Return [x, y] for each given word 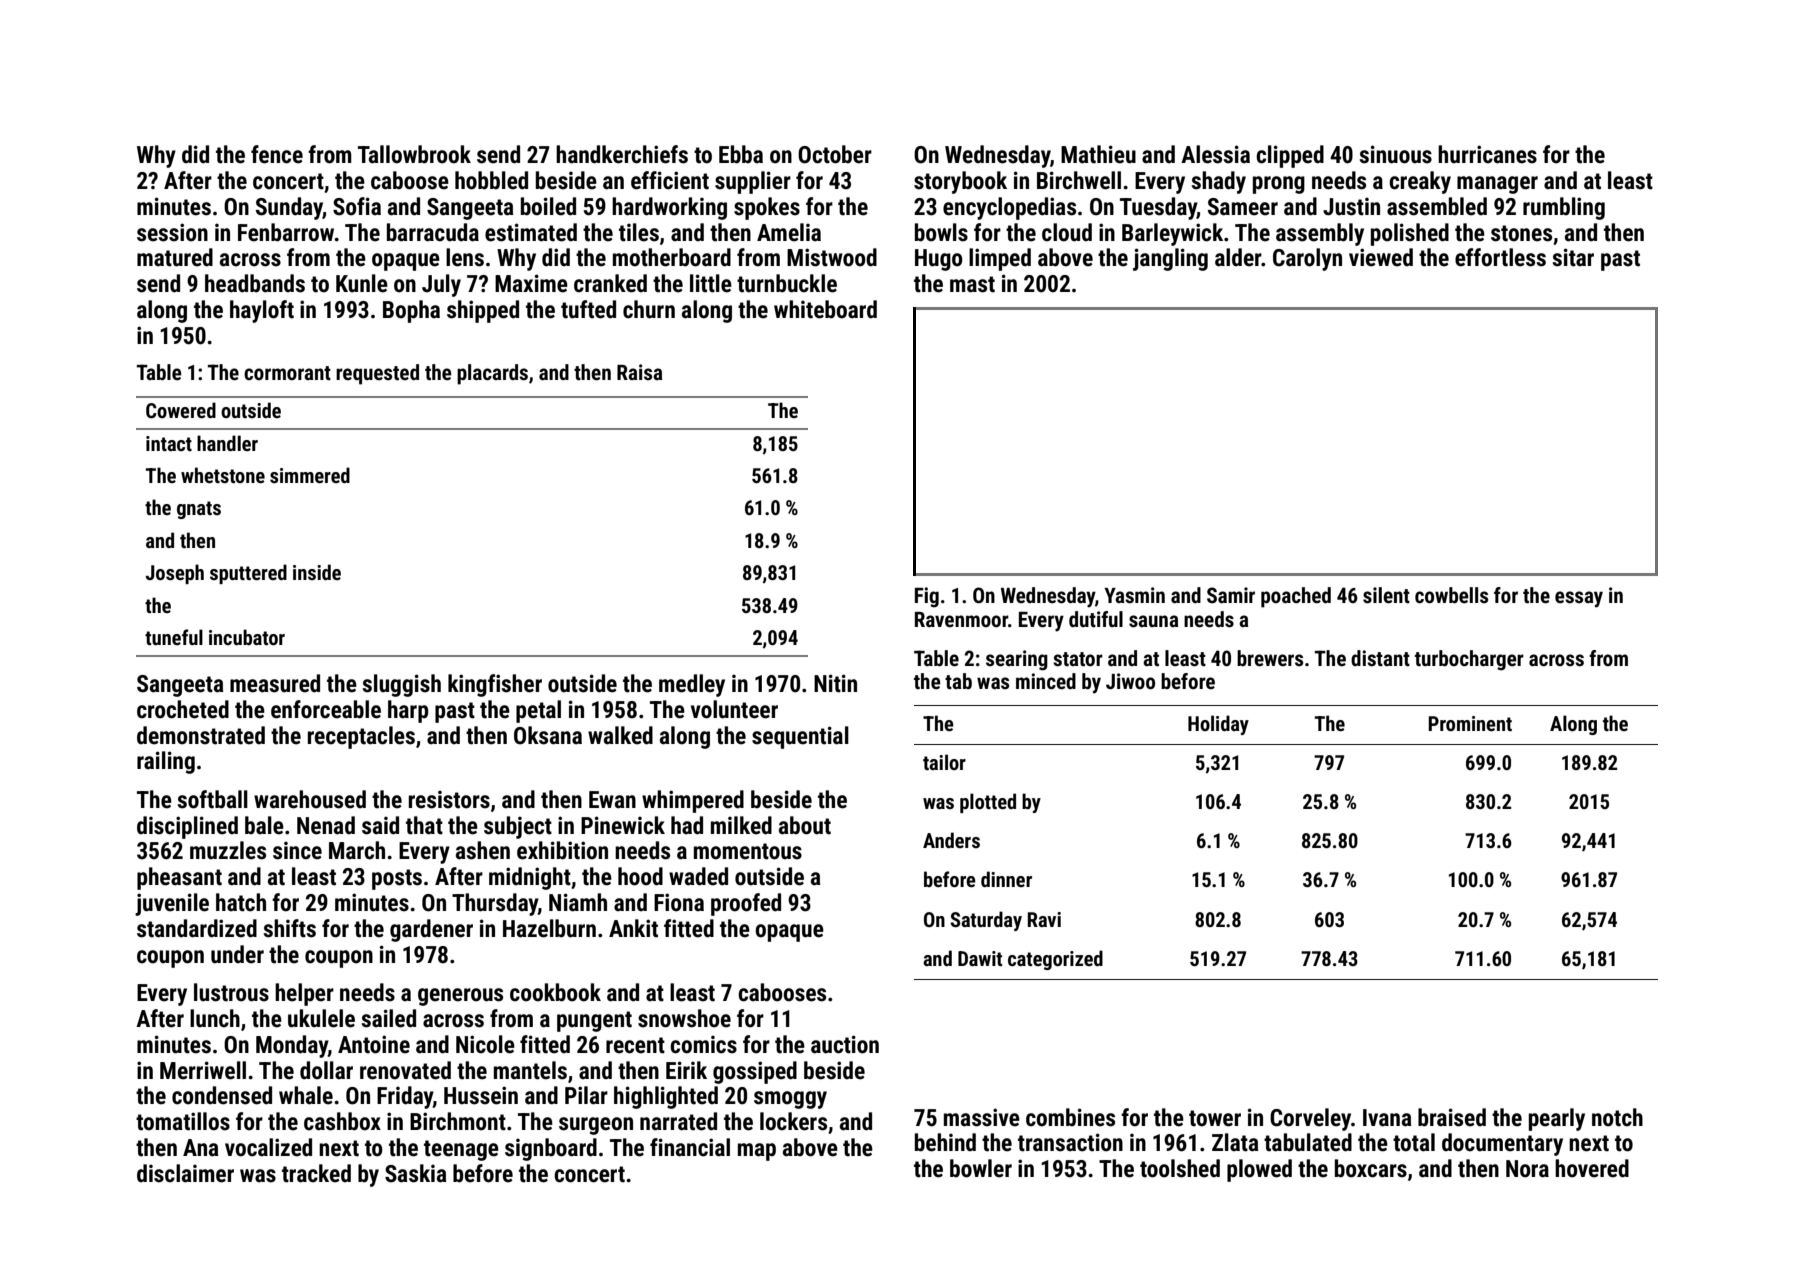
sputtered [248, 574]
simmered [310, 475]
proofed [746, 904]
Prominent [1470, 723]
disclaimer [185, 1173]
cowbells [1451, 595]
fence [277, 154]
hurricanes [1487, 154]
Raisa [640, 372]
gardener [431, 930]
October [835, 154]
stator [1078, 659]
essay [1579, 599]
